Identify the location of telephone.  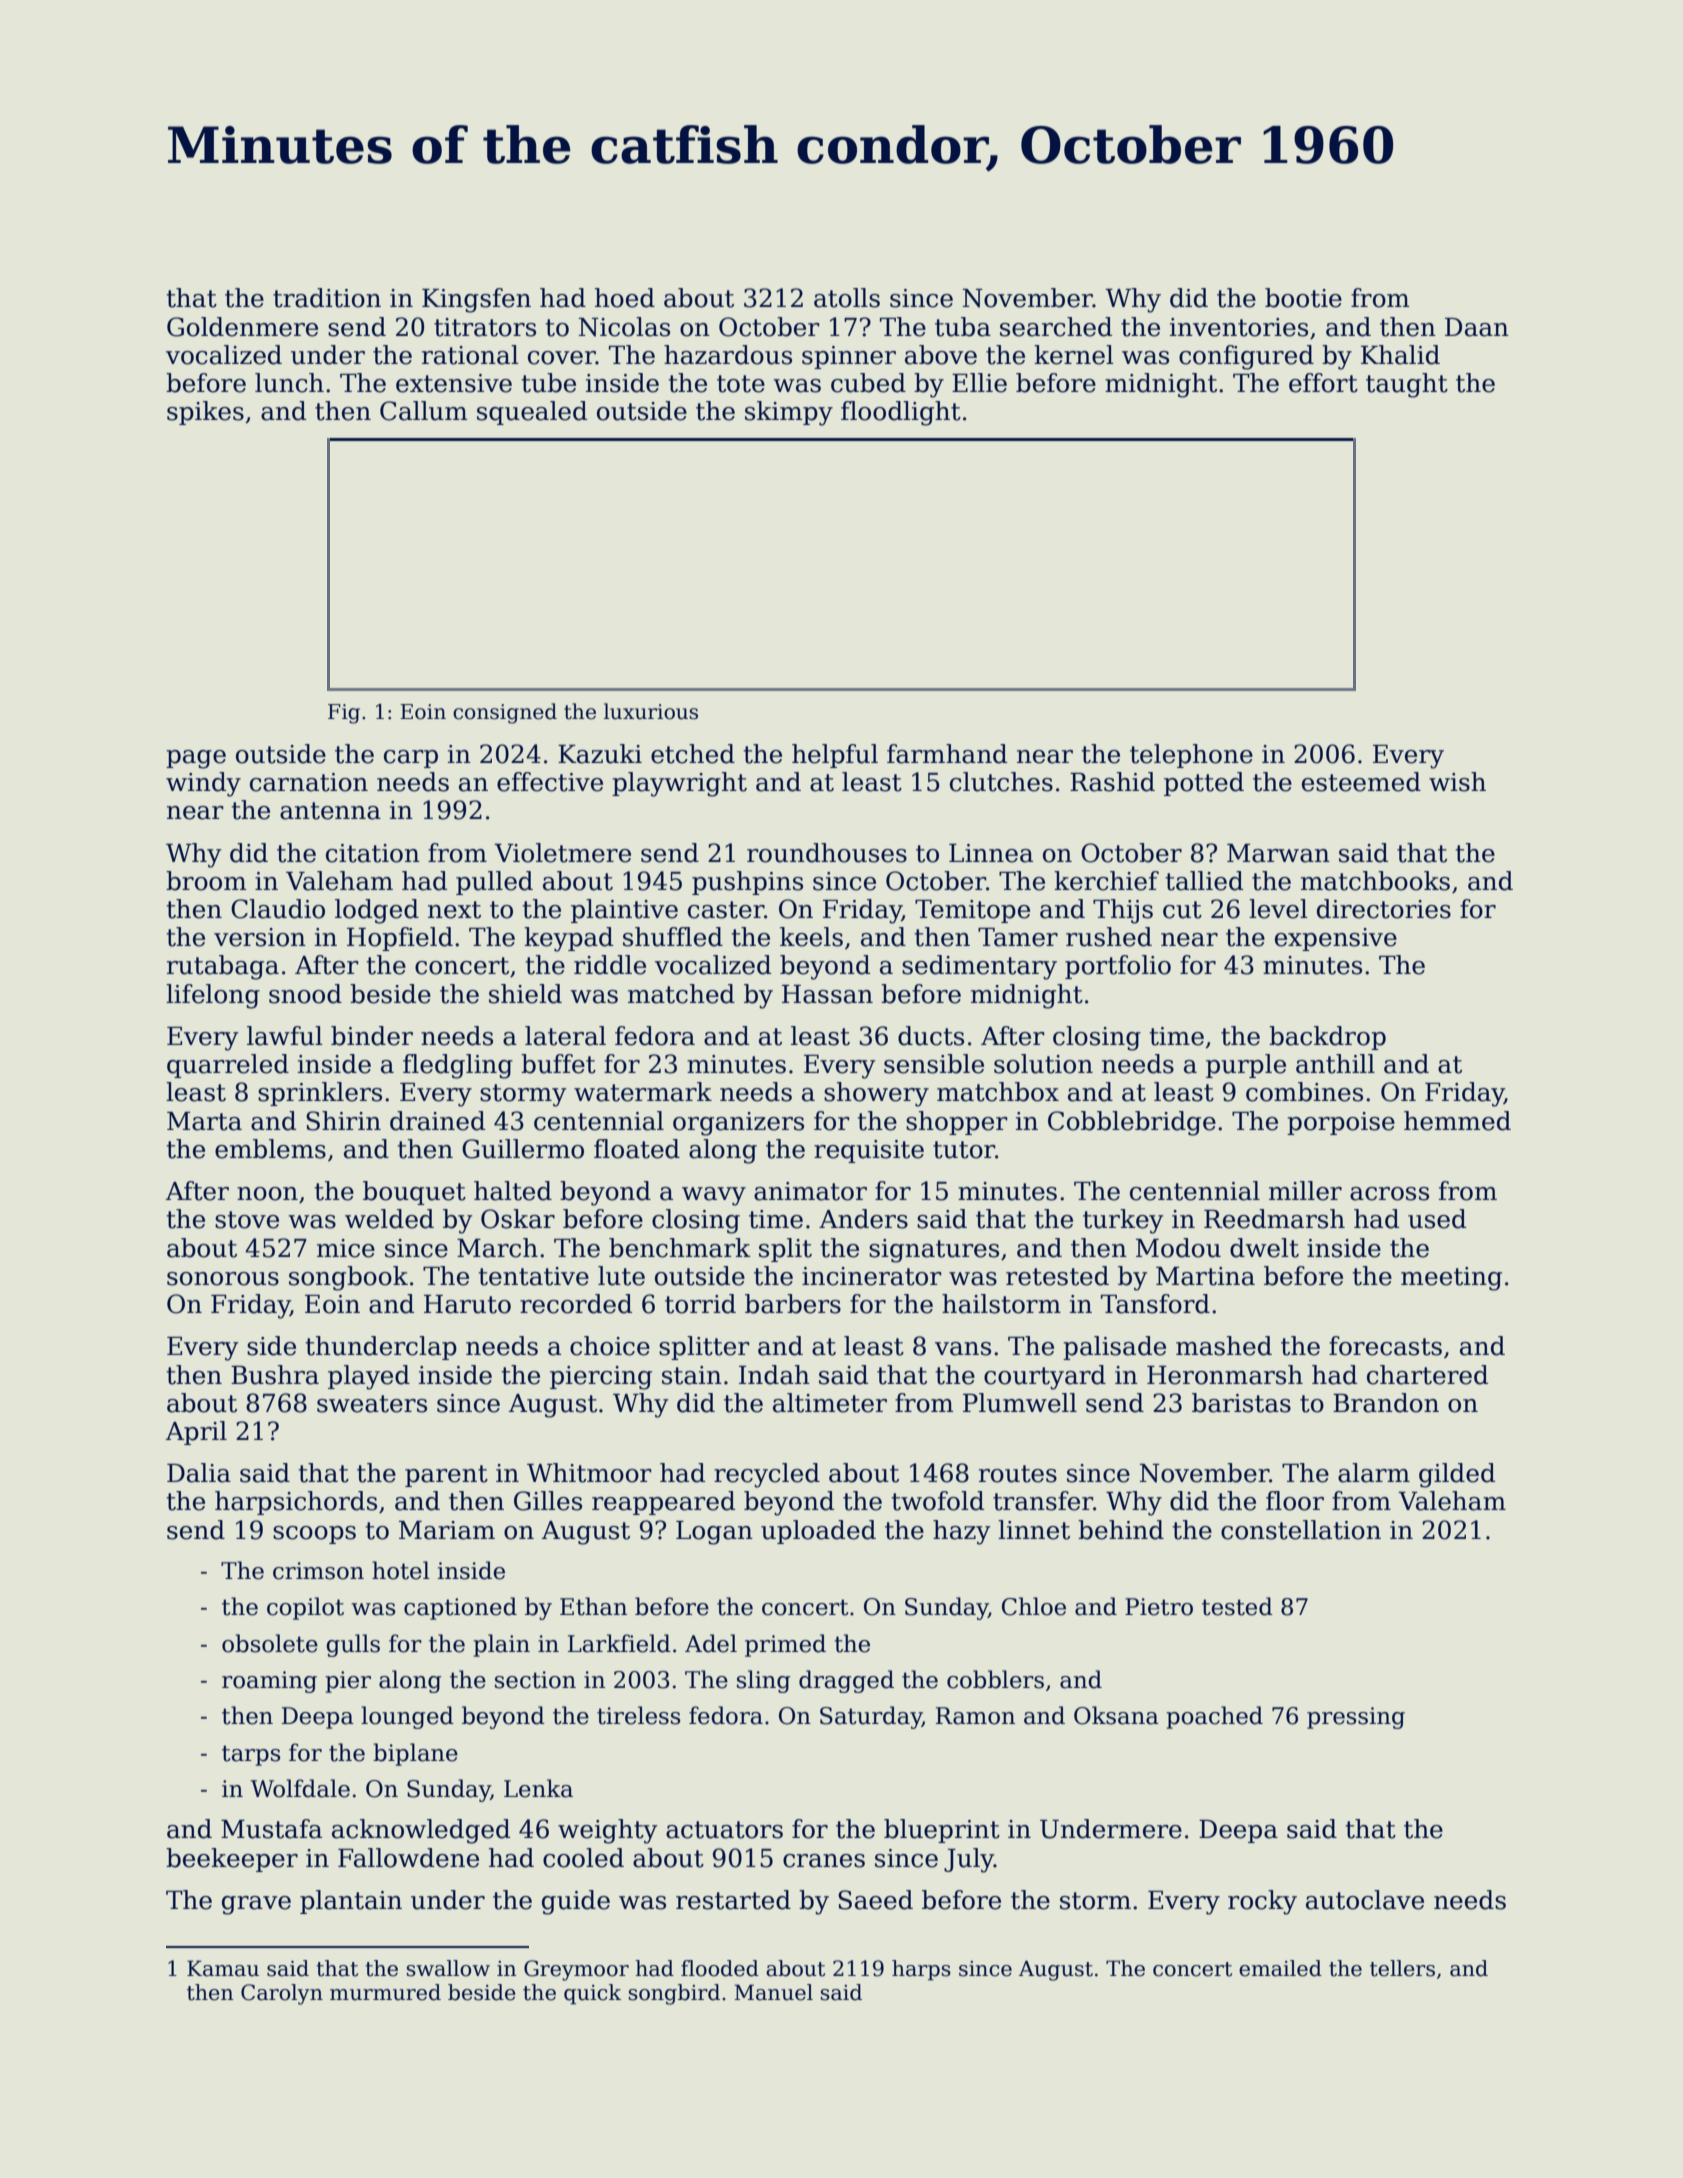
(1191, 756).
